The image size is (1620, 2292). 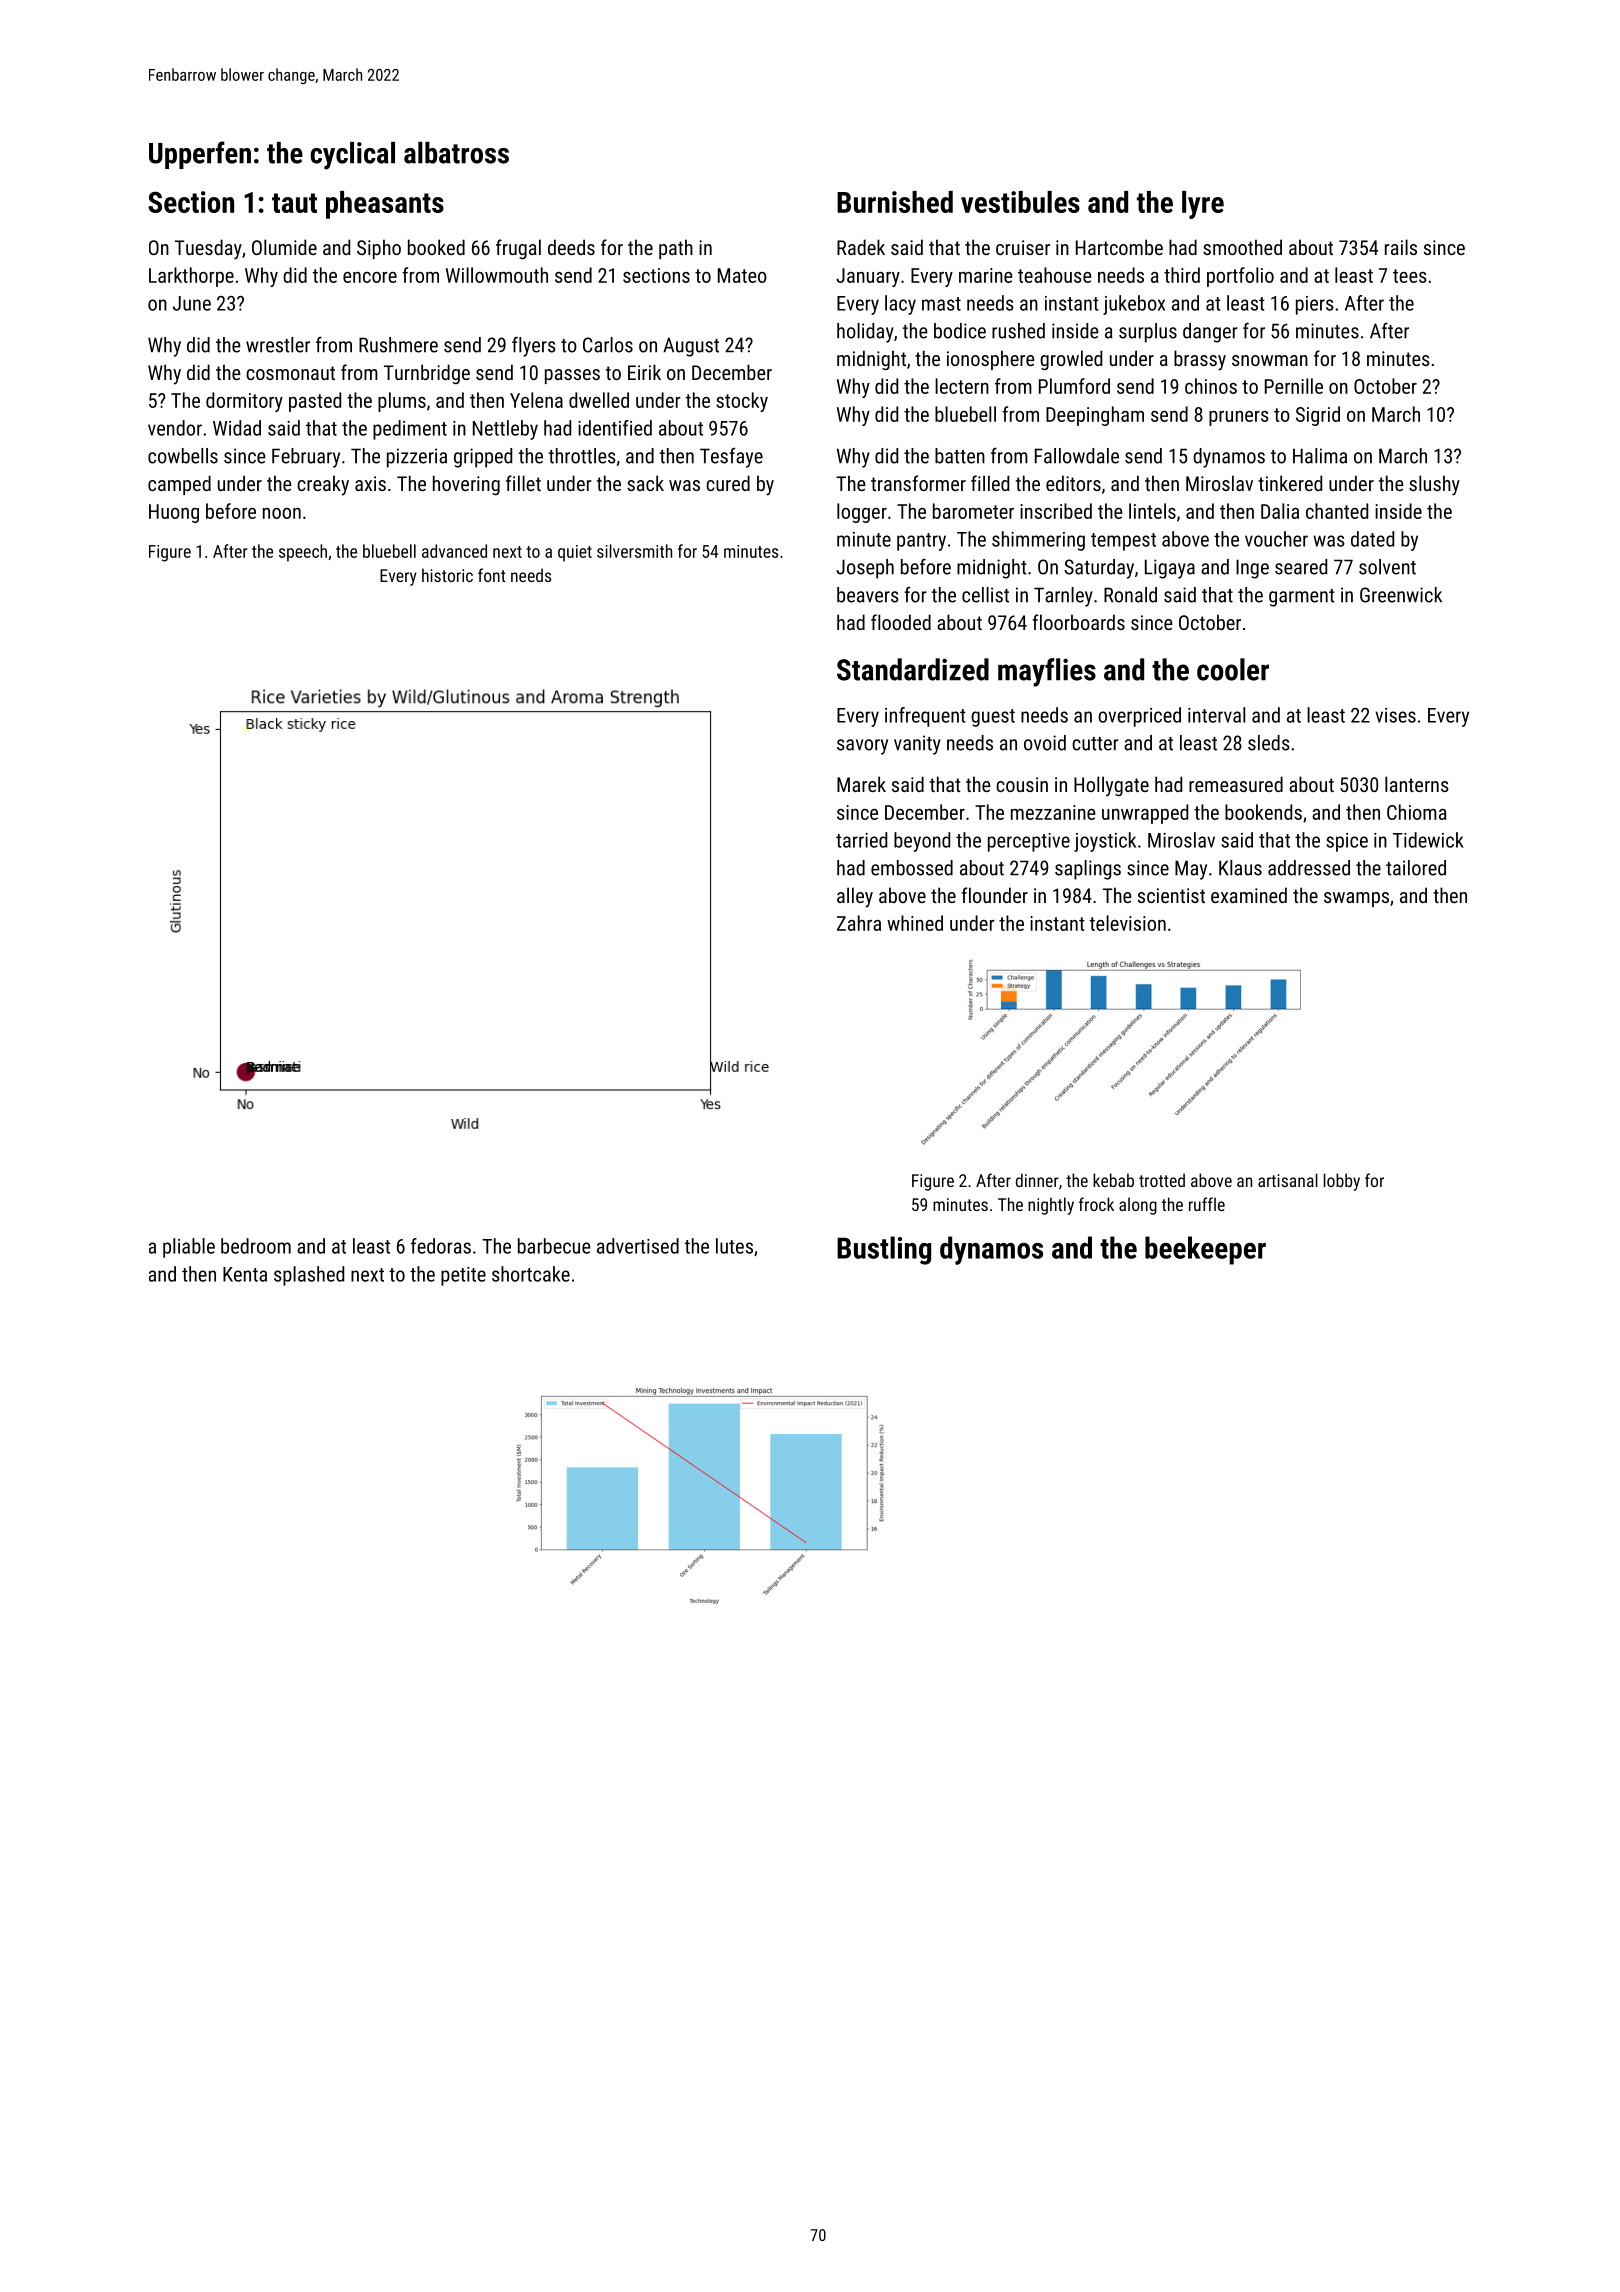 I want to click on pliable, so click(x=189, y=1248).
